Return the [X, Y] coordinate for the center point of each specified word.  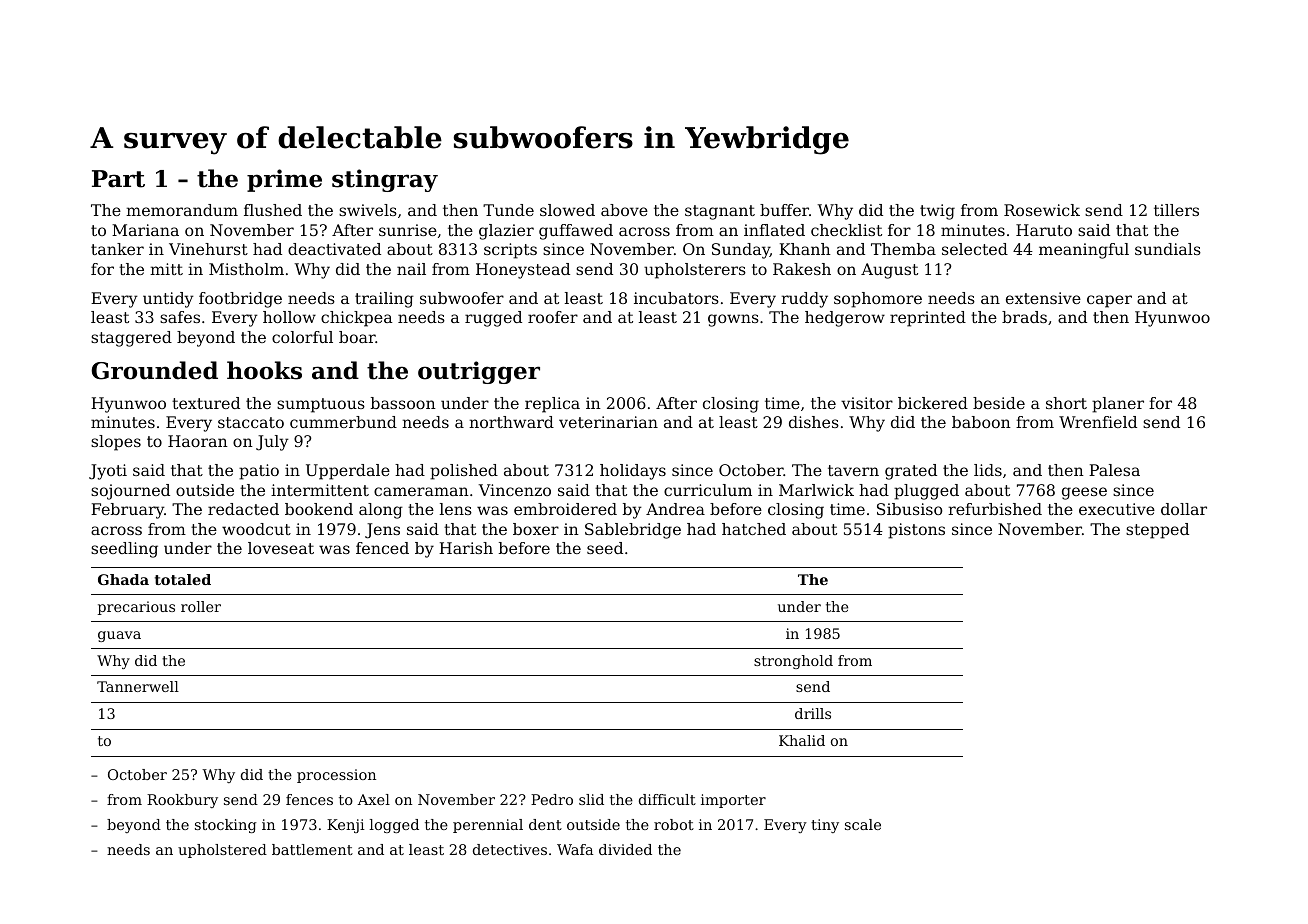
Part [118, 179]
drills [813, 713]
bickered [933, 403]
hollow [289, 317]
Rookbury [182, 801]
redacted [243, 509]
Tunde [508, 210]
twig [937, 212]
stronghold [793, 662]
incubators [676, 298]
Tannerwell [138, 686]
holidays [633, 472]
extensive [1043, 298]
